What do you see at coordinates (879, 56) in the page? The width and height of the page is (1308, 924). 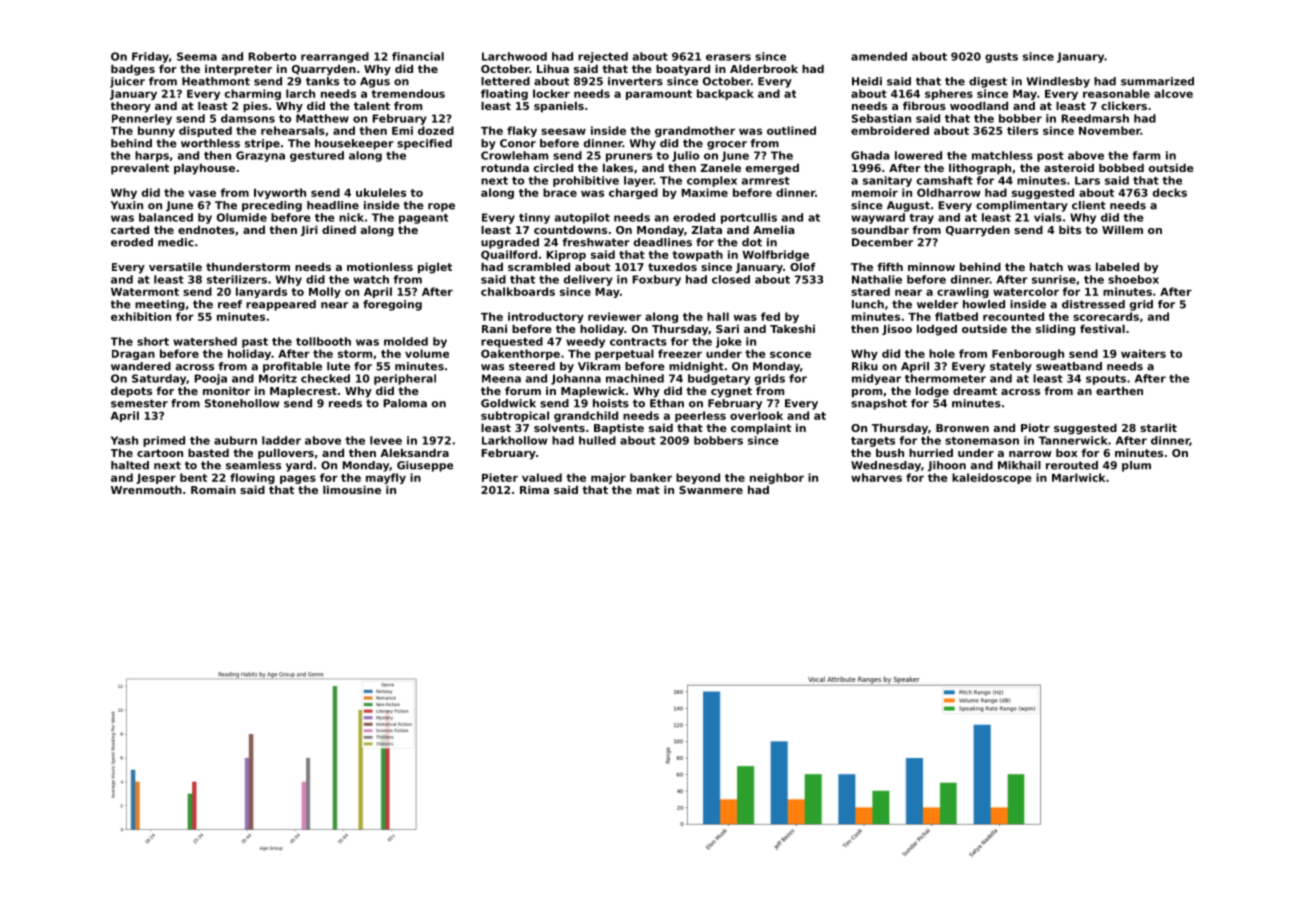 I see `amended` at bounding box center [879, 56].
